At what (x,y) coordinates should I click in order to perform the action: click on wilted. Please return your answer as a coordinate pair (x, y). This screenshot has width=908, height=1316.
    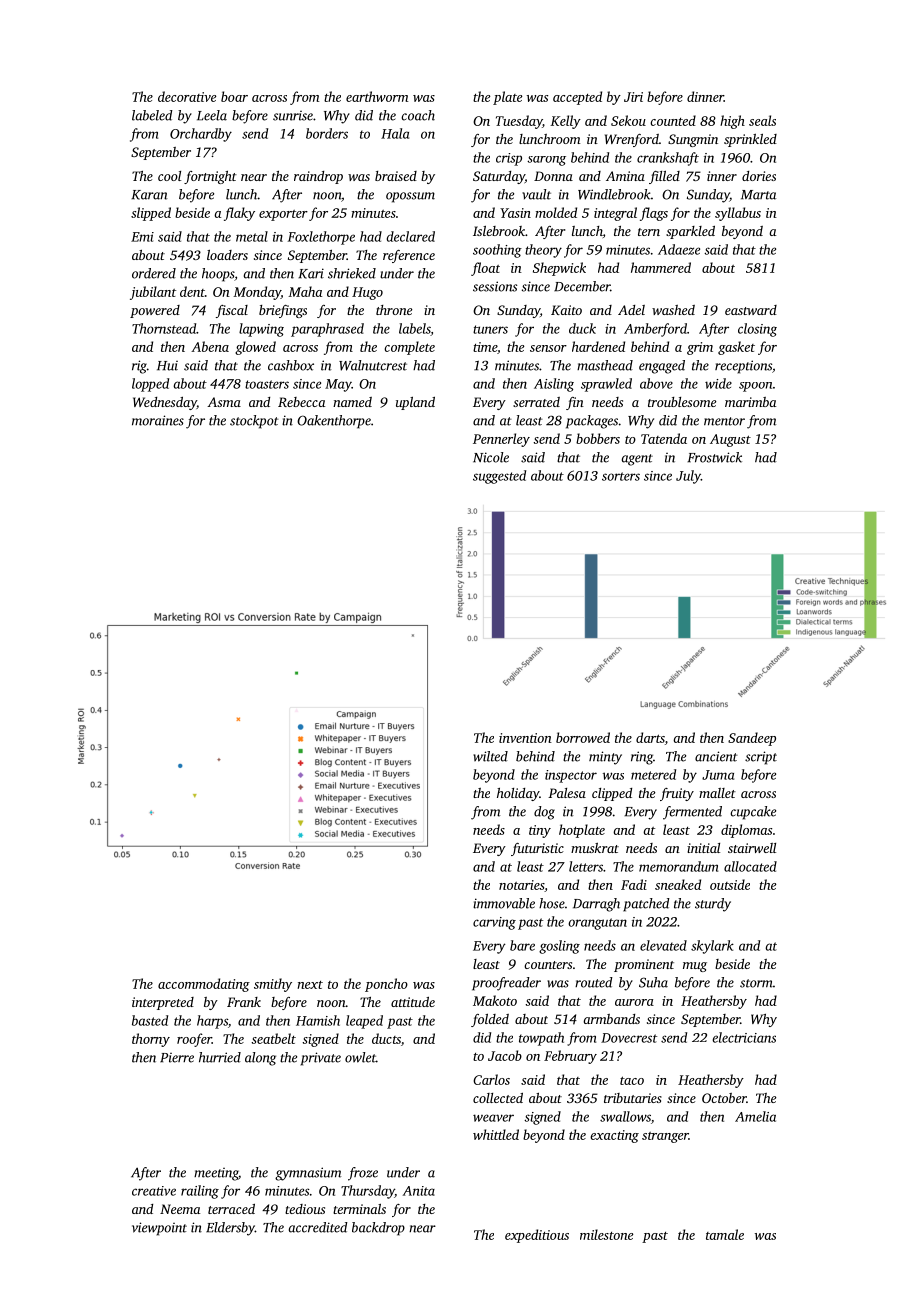
    Looking at the image, I should click on (490, 756).
